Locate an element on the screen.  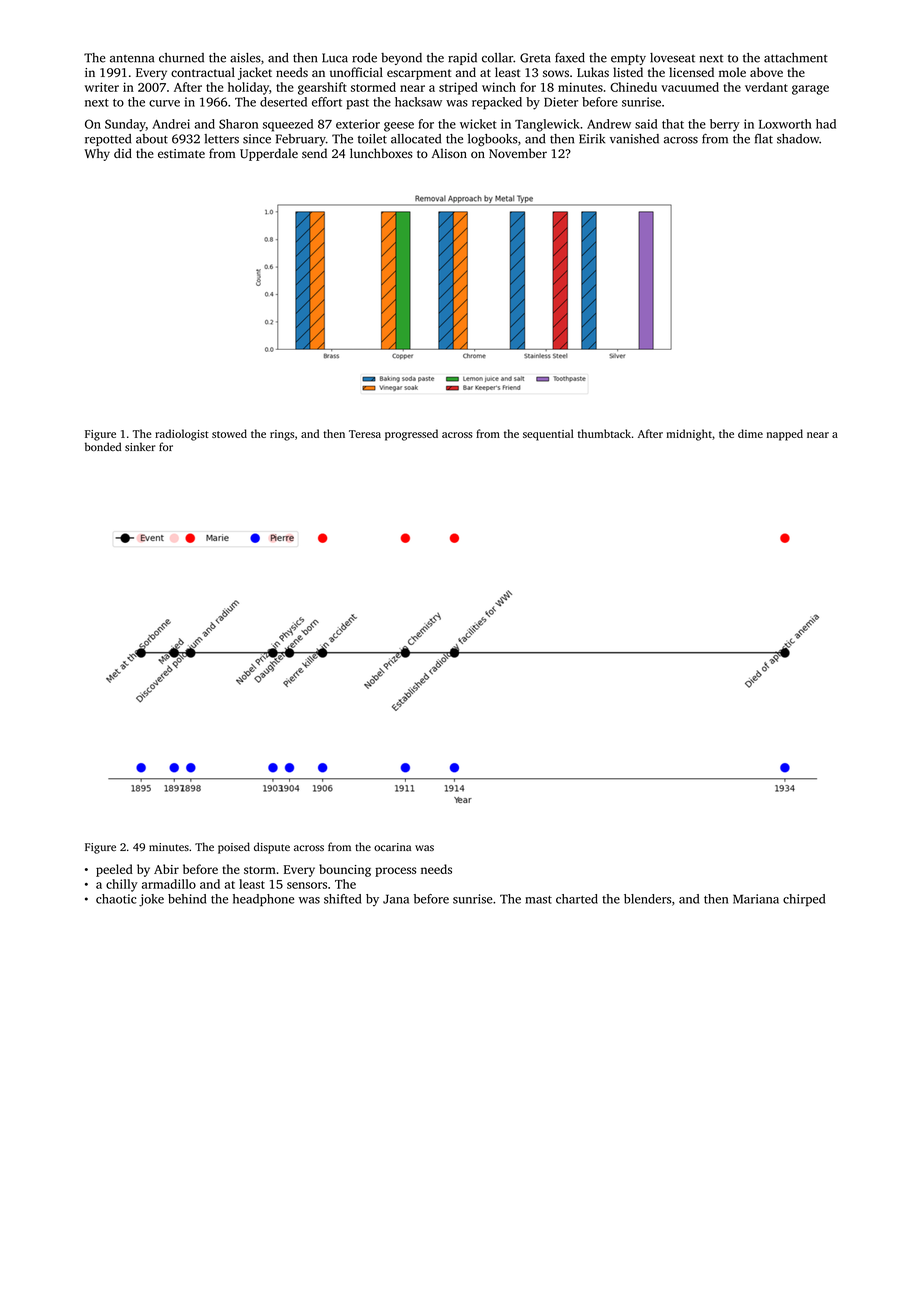
peeled is located at coordinates (114, 870).
